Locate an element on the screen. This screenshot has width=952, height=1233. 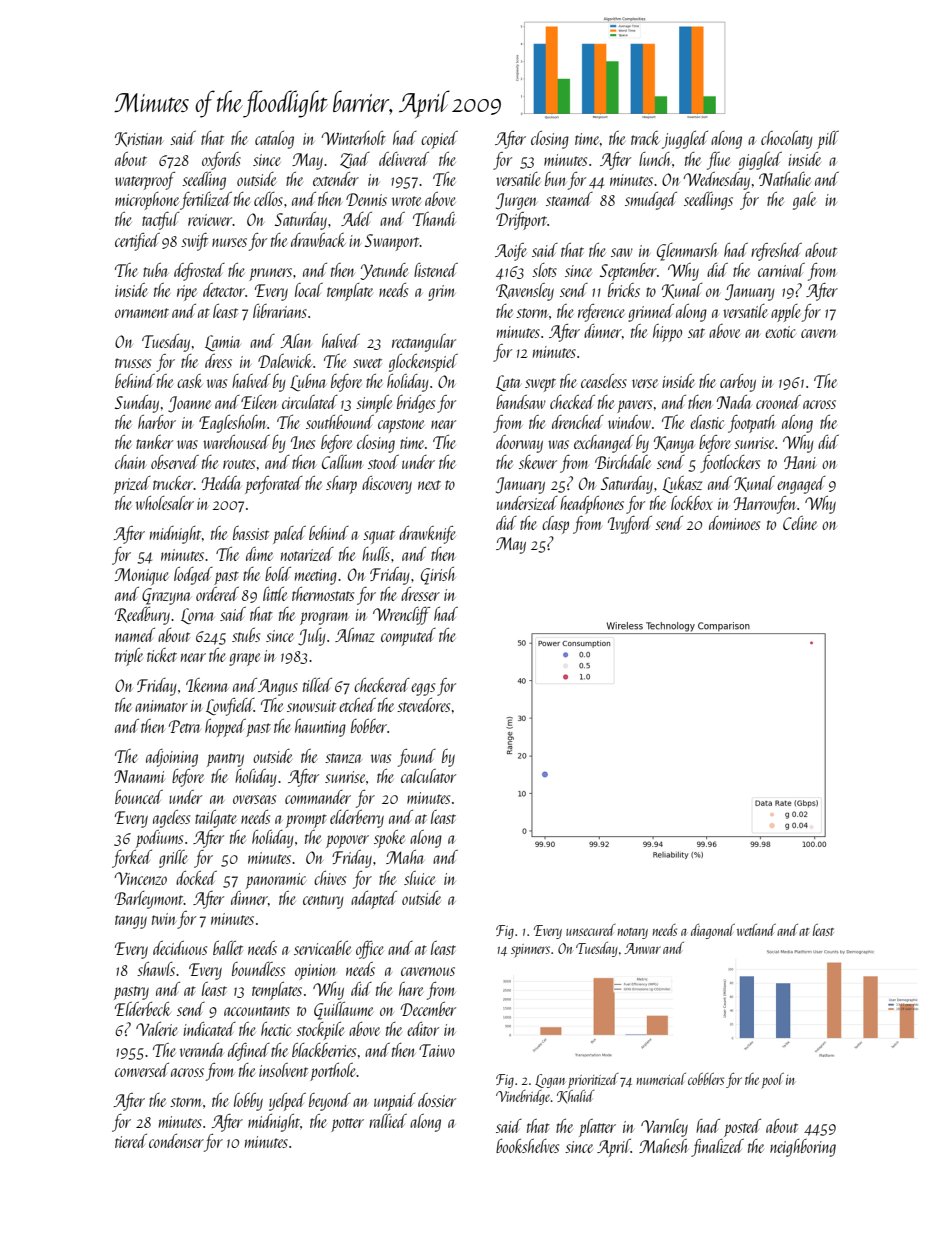
Wrencliff is located at coordinates (401, 616).
